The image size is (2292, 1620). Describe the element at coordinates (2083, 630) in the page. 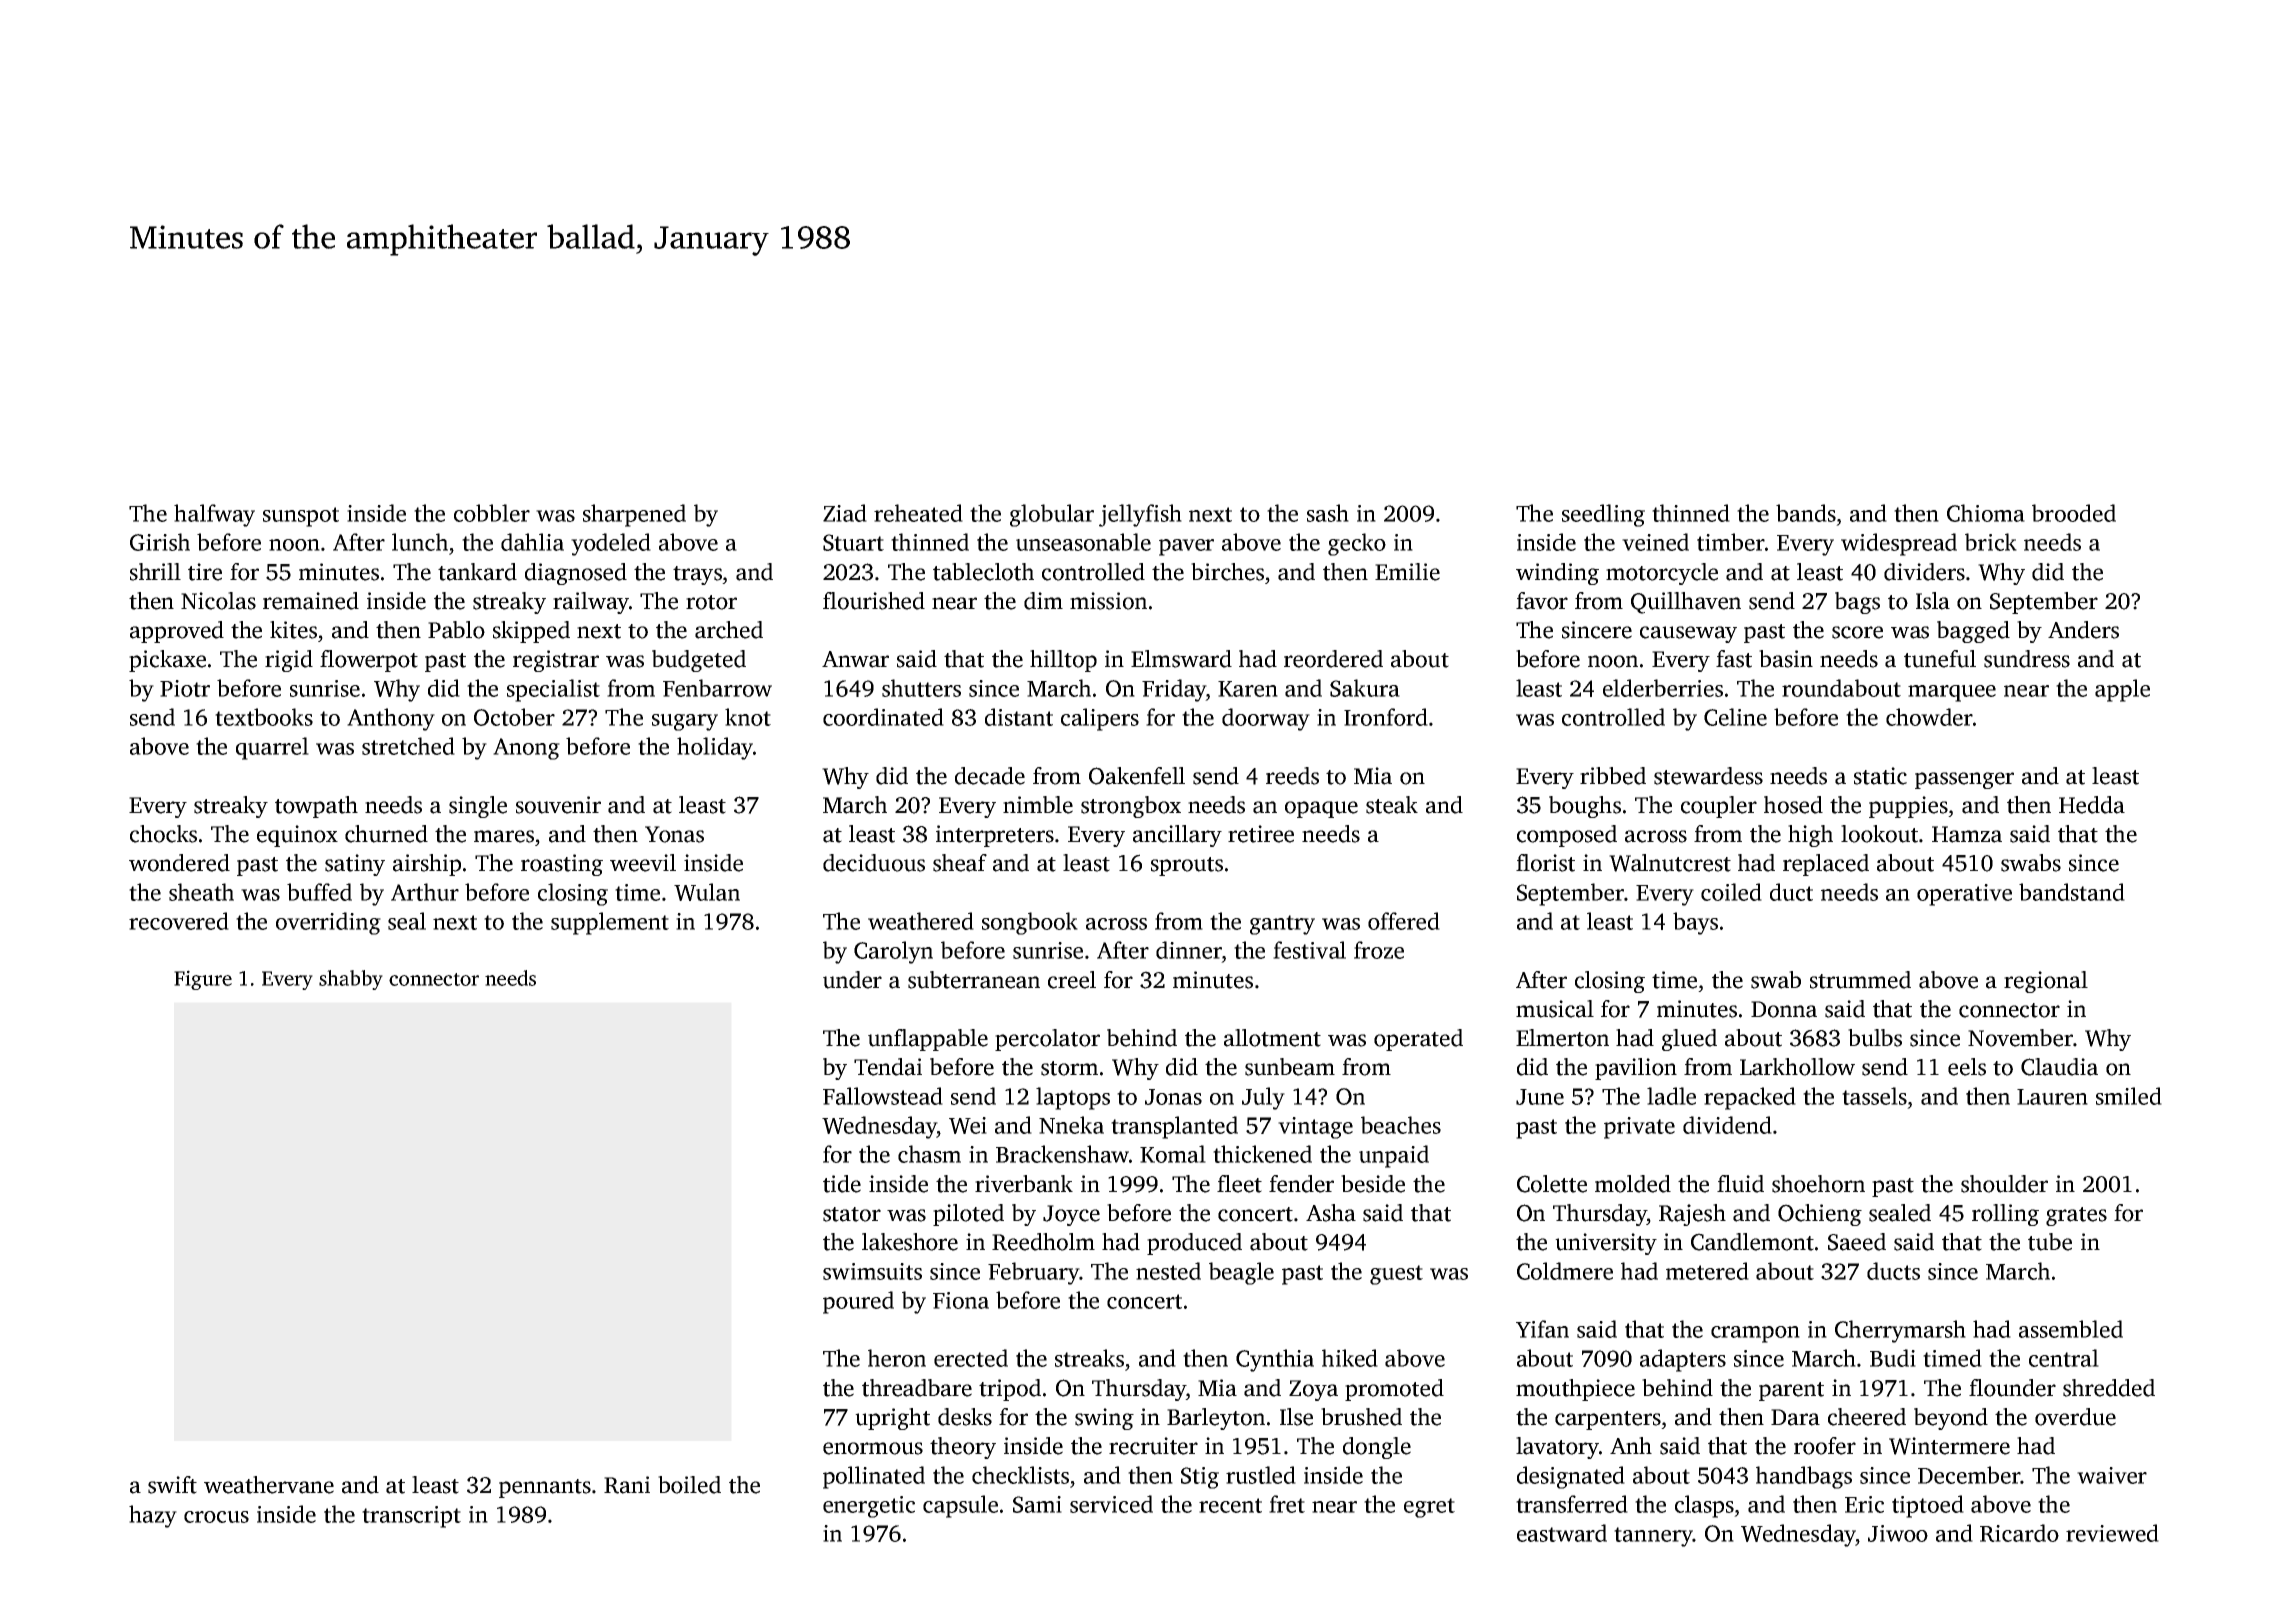

I see `Anders` at that location.
